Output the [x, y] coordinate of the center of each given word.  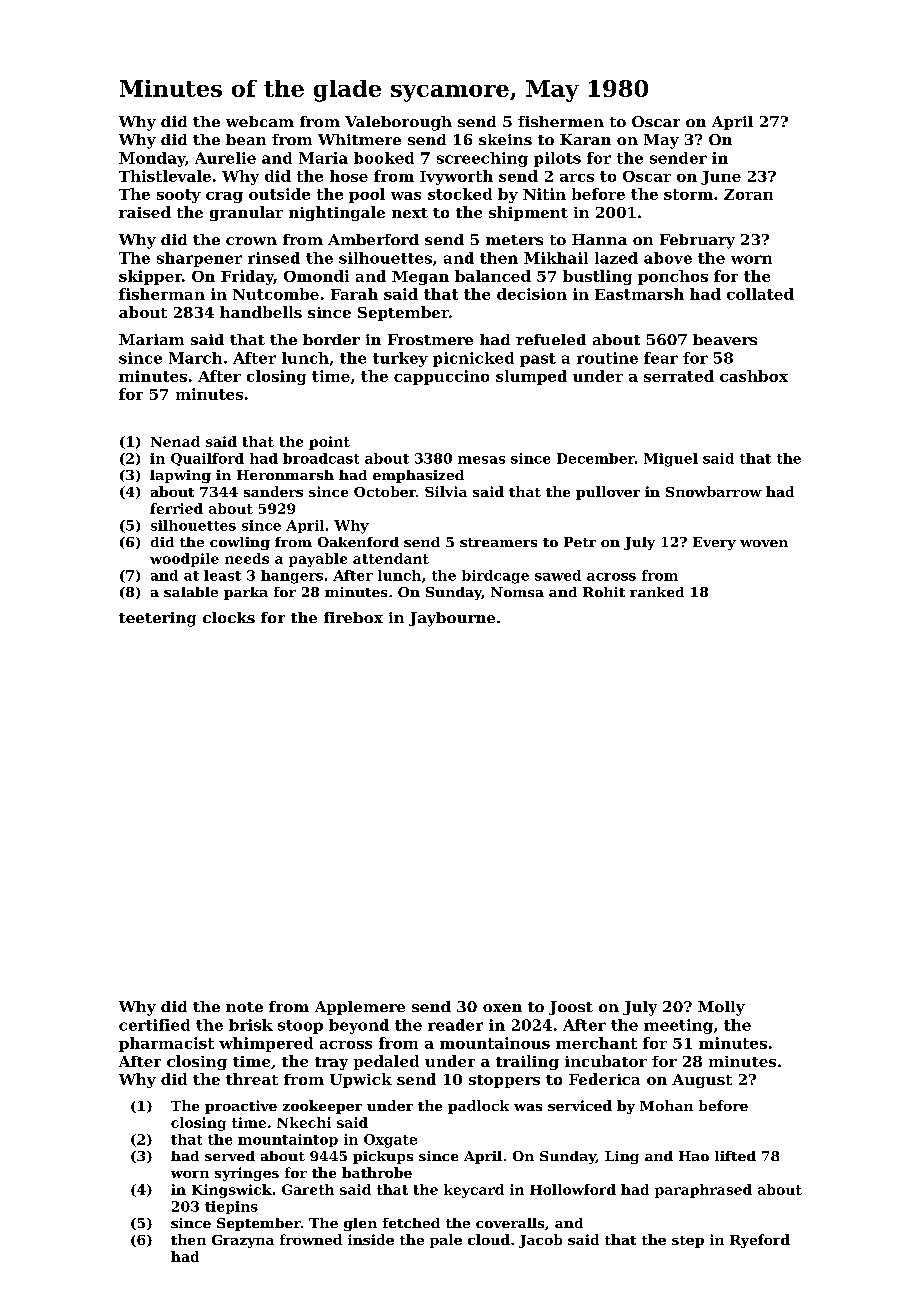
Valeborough [398, 123]
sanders [273, 491]
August [702, 1081]
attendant [391, 558]
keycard [474, 1191]
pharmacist [166, 1044]
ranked [657, 592]
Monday [152, 159]
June [721, 178]
